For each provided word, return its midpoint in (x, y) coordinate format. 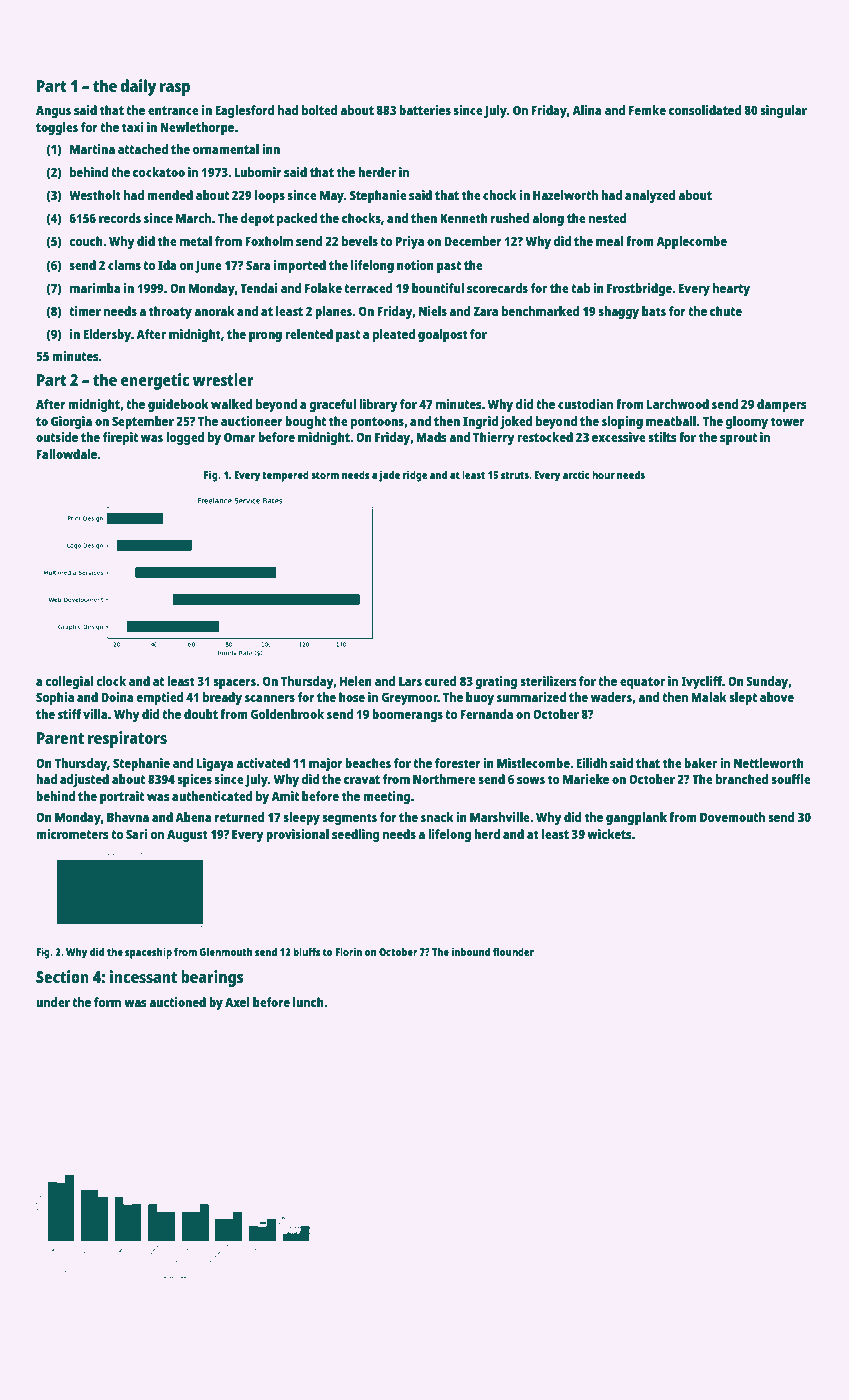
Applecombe (691, 242)
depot (257, 219)
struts (515, 475)
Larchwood (678, 404)
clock (111, 681)
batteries (425, 110)
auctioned (177, 1002)
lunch (308, 1002)
